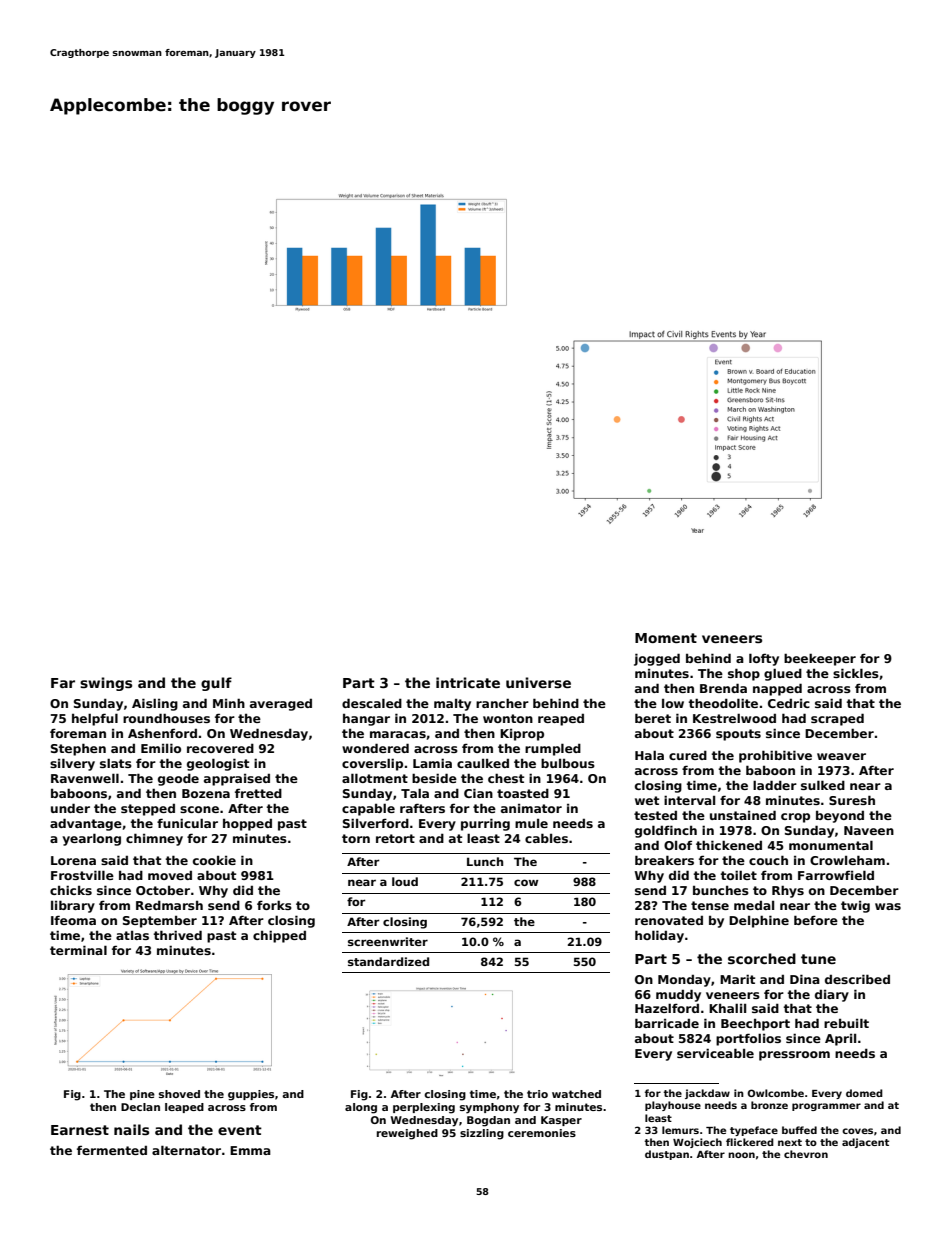 The height and width of the screenshot is (1233, 952). What do you see at coordinates (823, 785) in the screenshot?
I see `sulked` at bounding box center [823, 785].
